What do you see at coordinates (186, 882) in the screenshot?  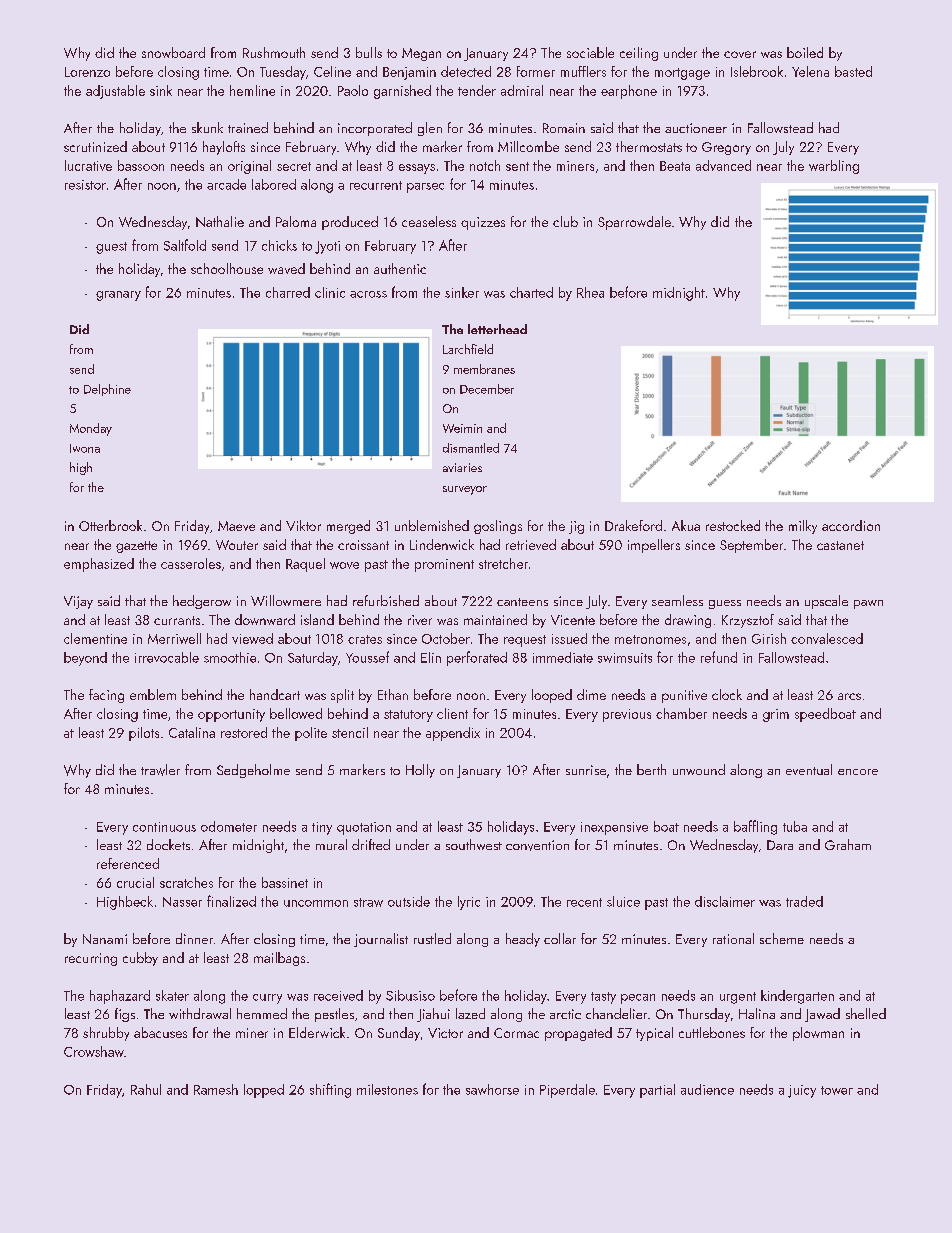 I see `scratches` at bounding box center [186, 882].
